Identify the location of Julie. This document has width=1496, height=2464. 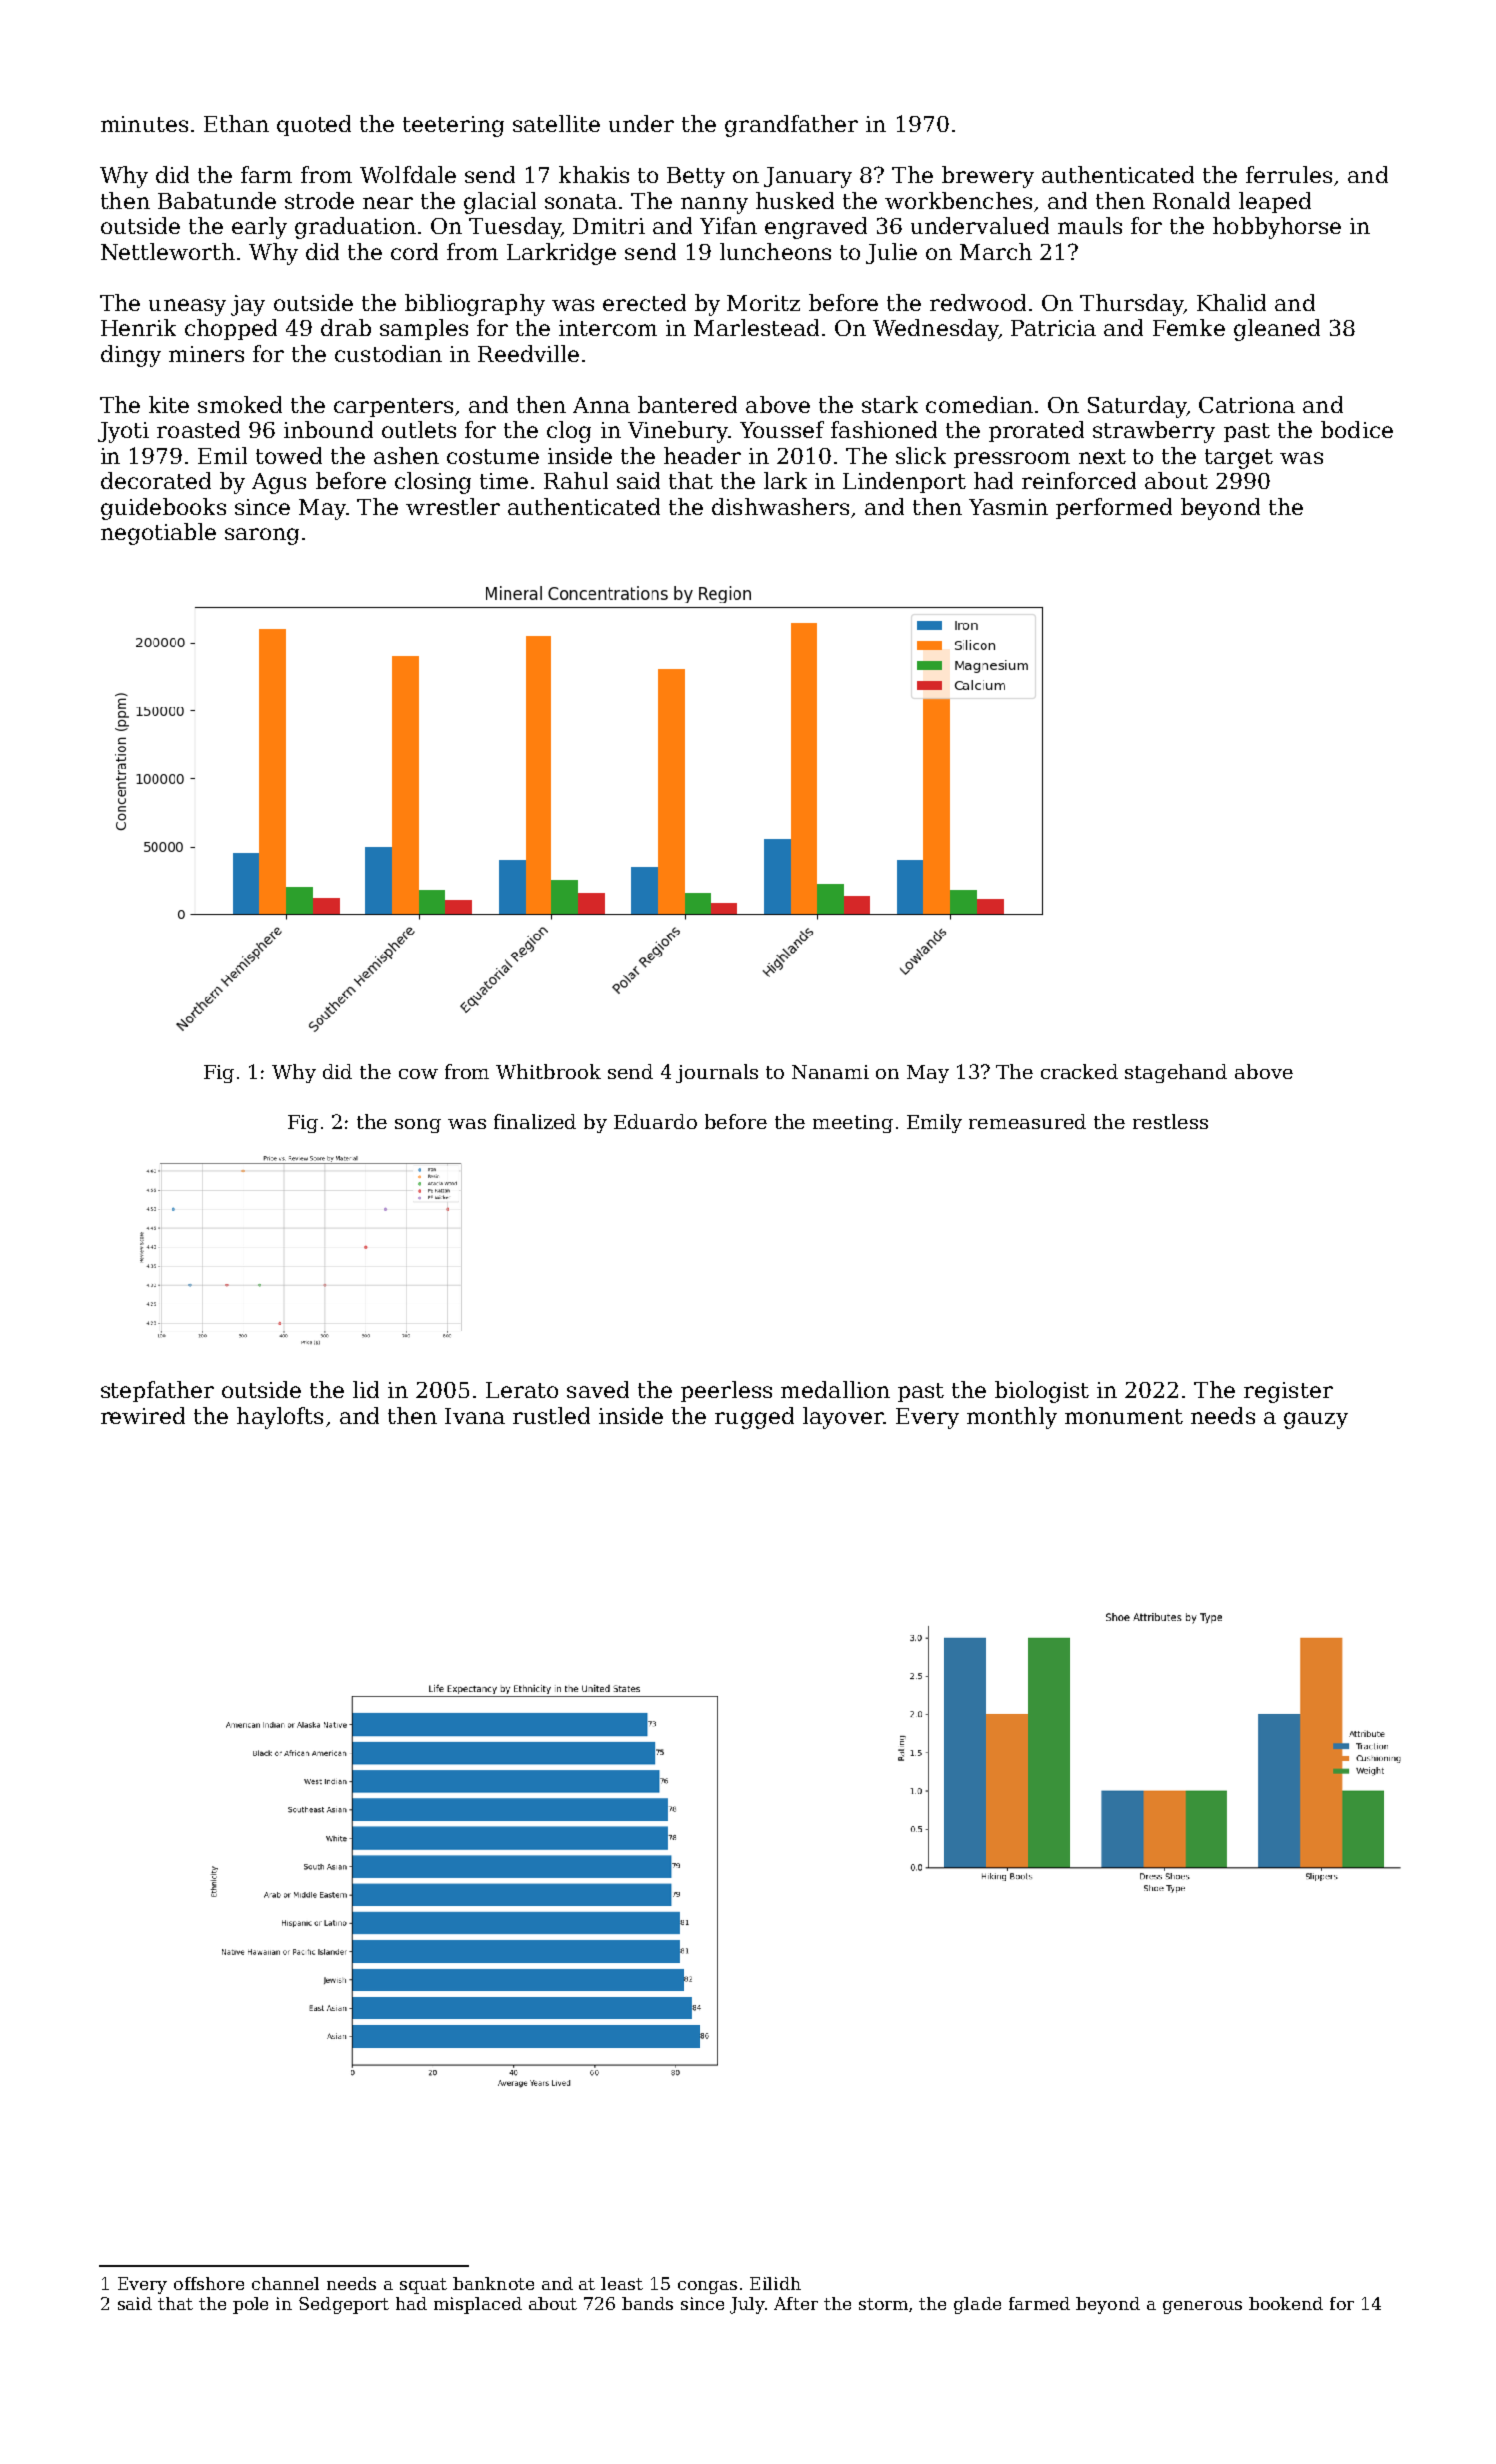
(891, 253).
